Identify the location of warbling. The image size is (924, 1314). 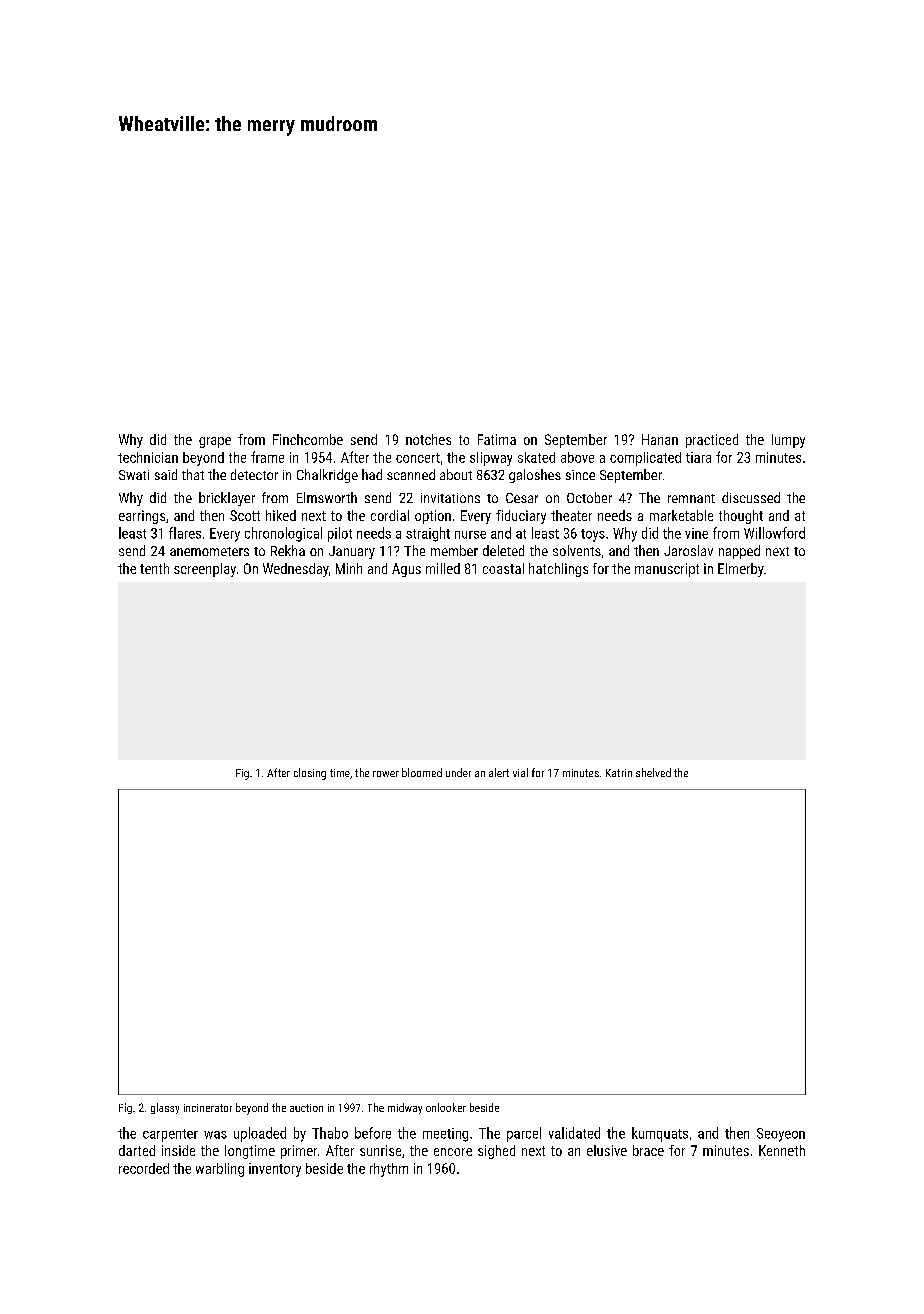
(220, 1170).
